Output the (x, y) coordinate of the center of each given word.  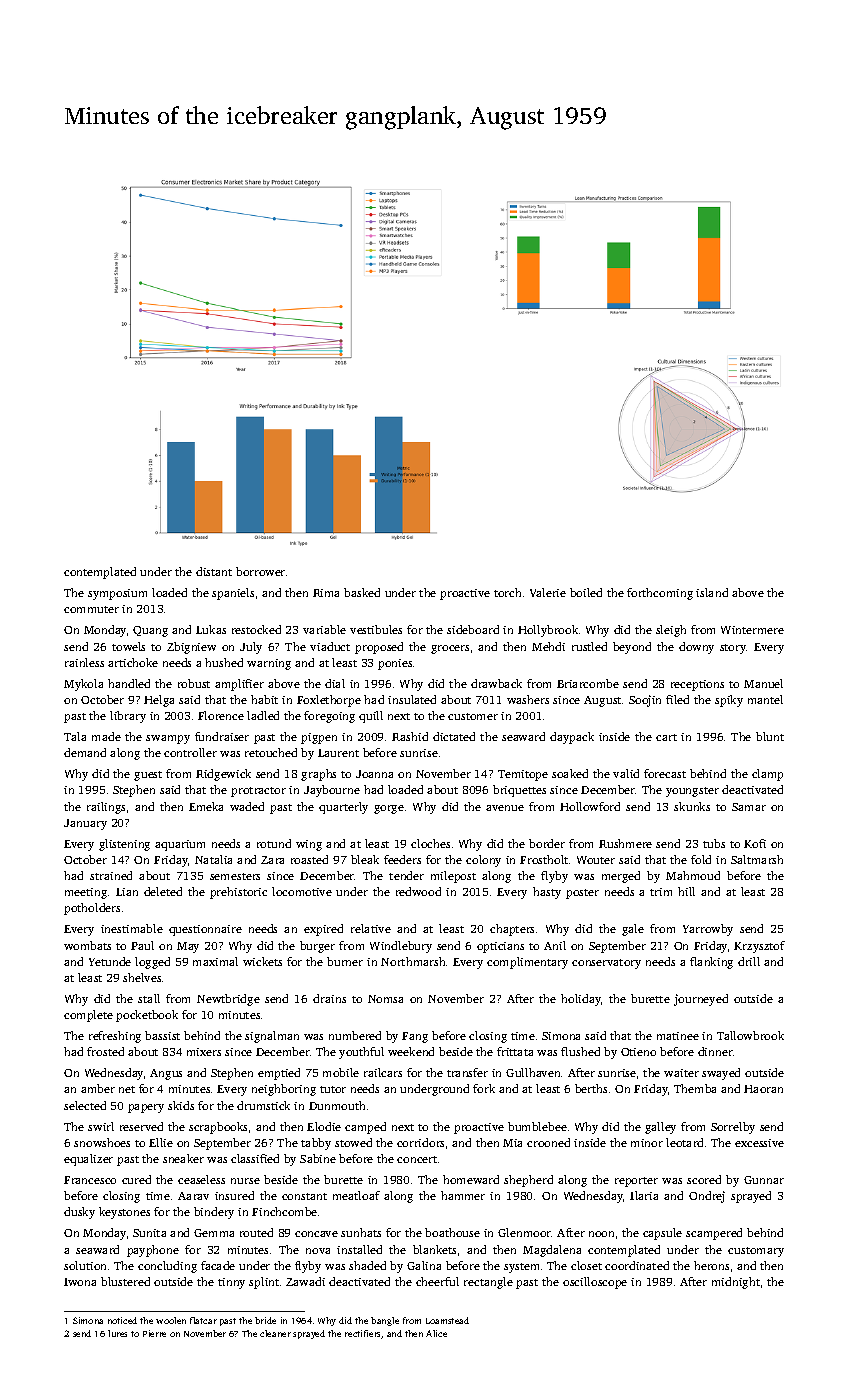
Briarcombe (588, 683)
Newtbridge (228, 1000)
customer (473, 716)
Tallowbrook (750, 1035)
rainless (84, 662)
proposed (379, 648)
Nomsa (385, 999)
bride (265, 1320)
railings (106, 808)
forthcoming (660, 594)
